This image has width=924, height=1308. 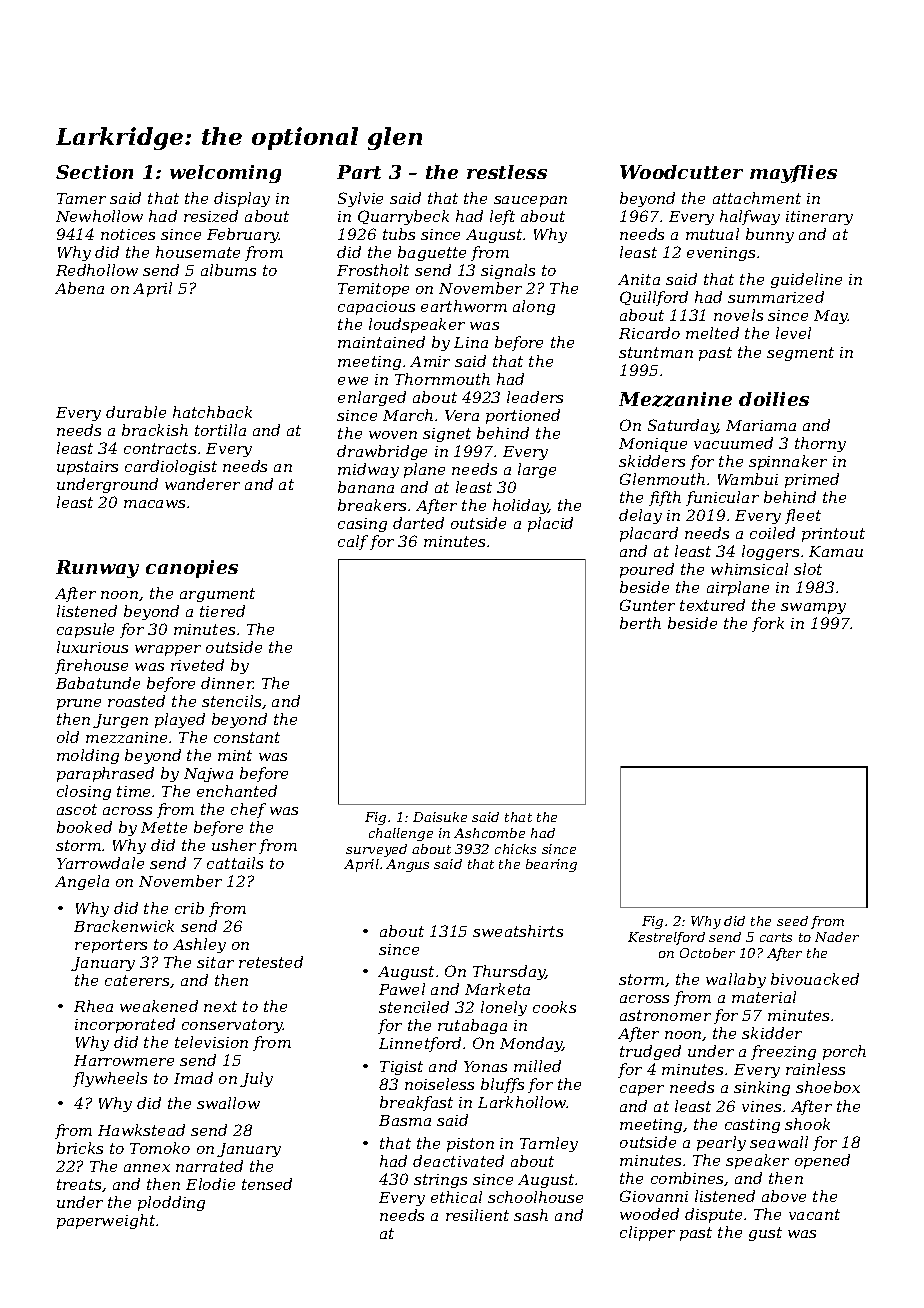 What do you see at coordinates (192, 569) in the image?
I see `canopies` at bounding box center [192, 569].
